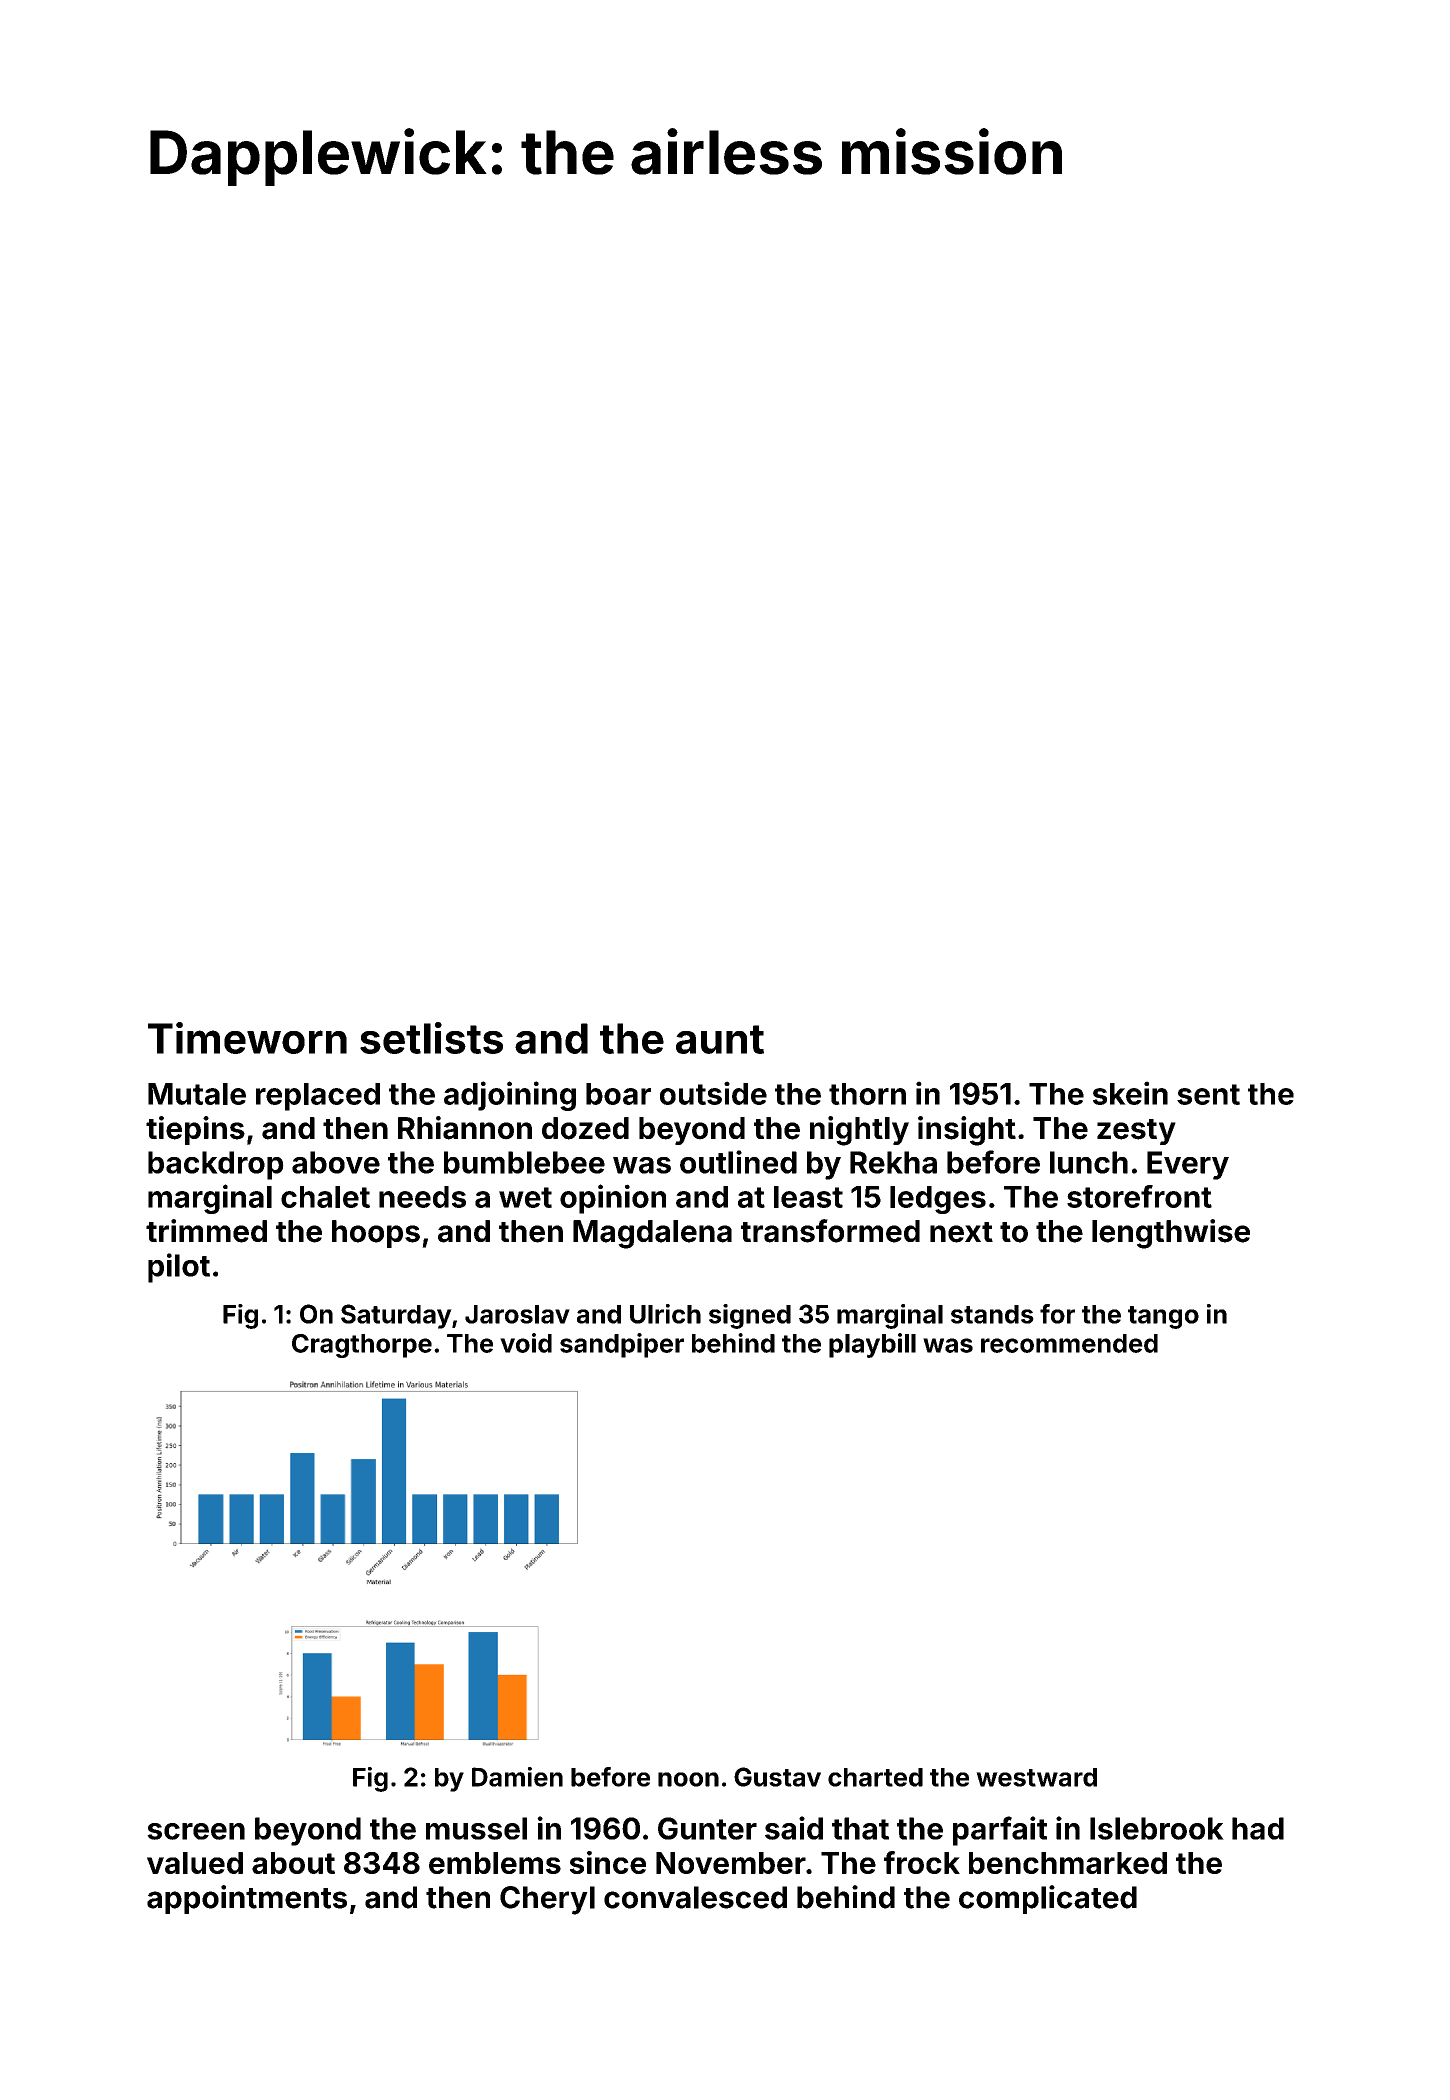 The height and width of the page is (2100, 1450). What do you see at coordinates (1036, 1777) in the page?
I see `westward` at bounding box center [1036, 1777].
